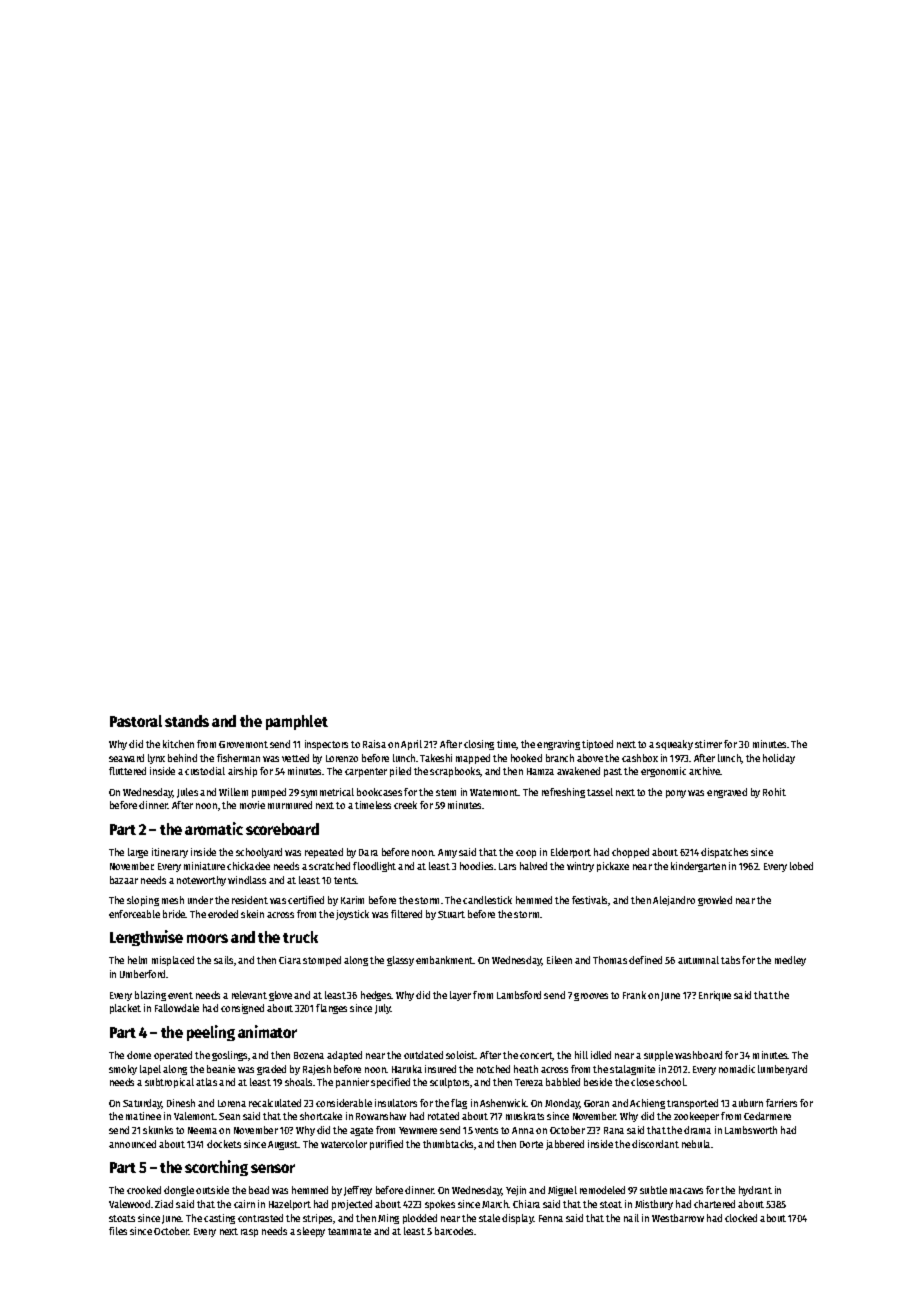  Describe the element at coordinates (229, 1116) in the screenshot. I see `Sean` at that location.
